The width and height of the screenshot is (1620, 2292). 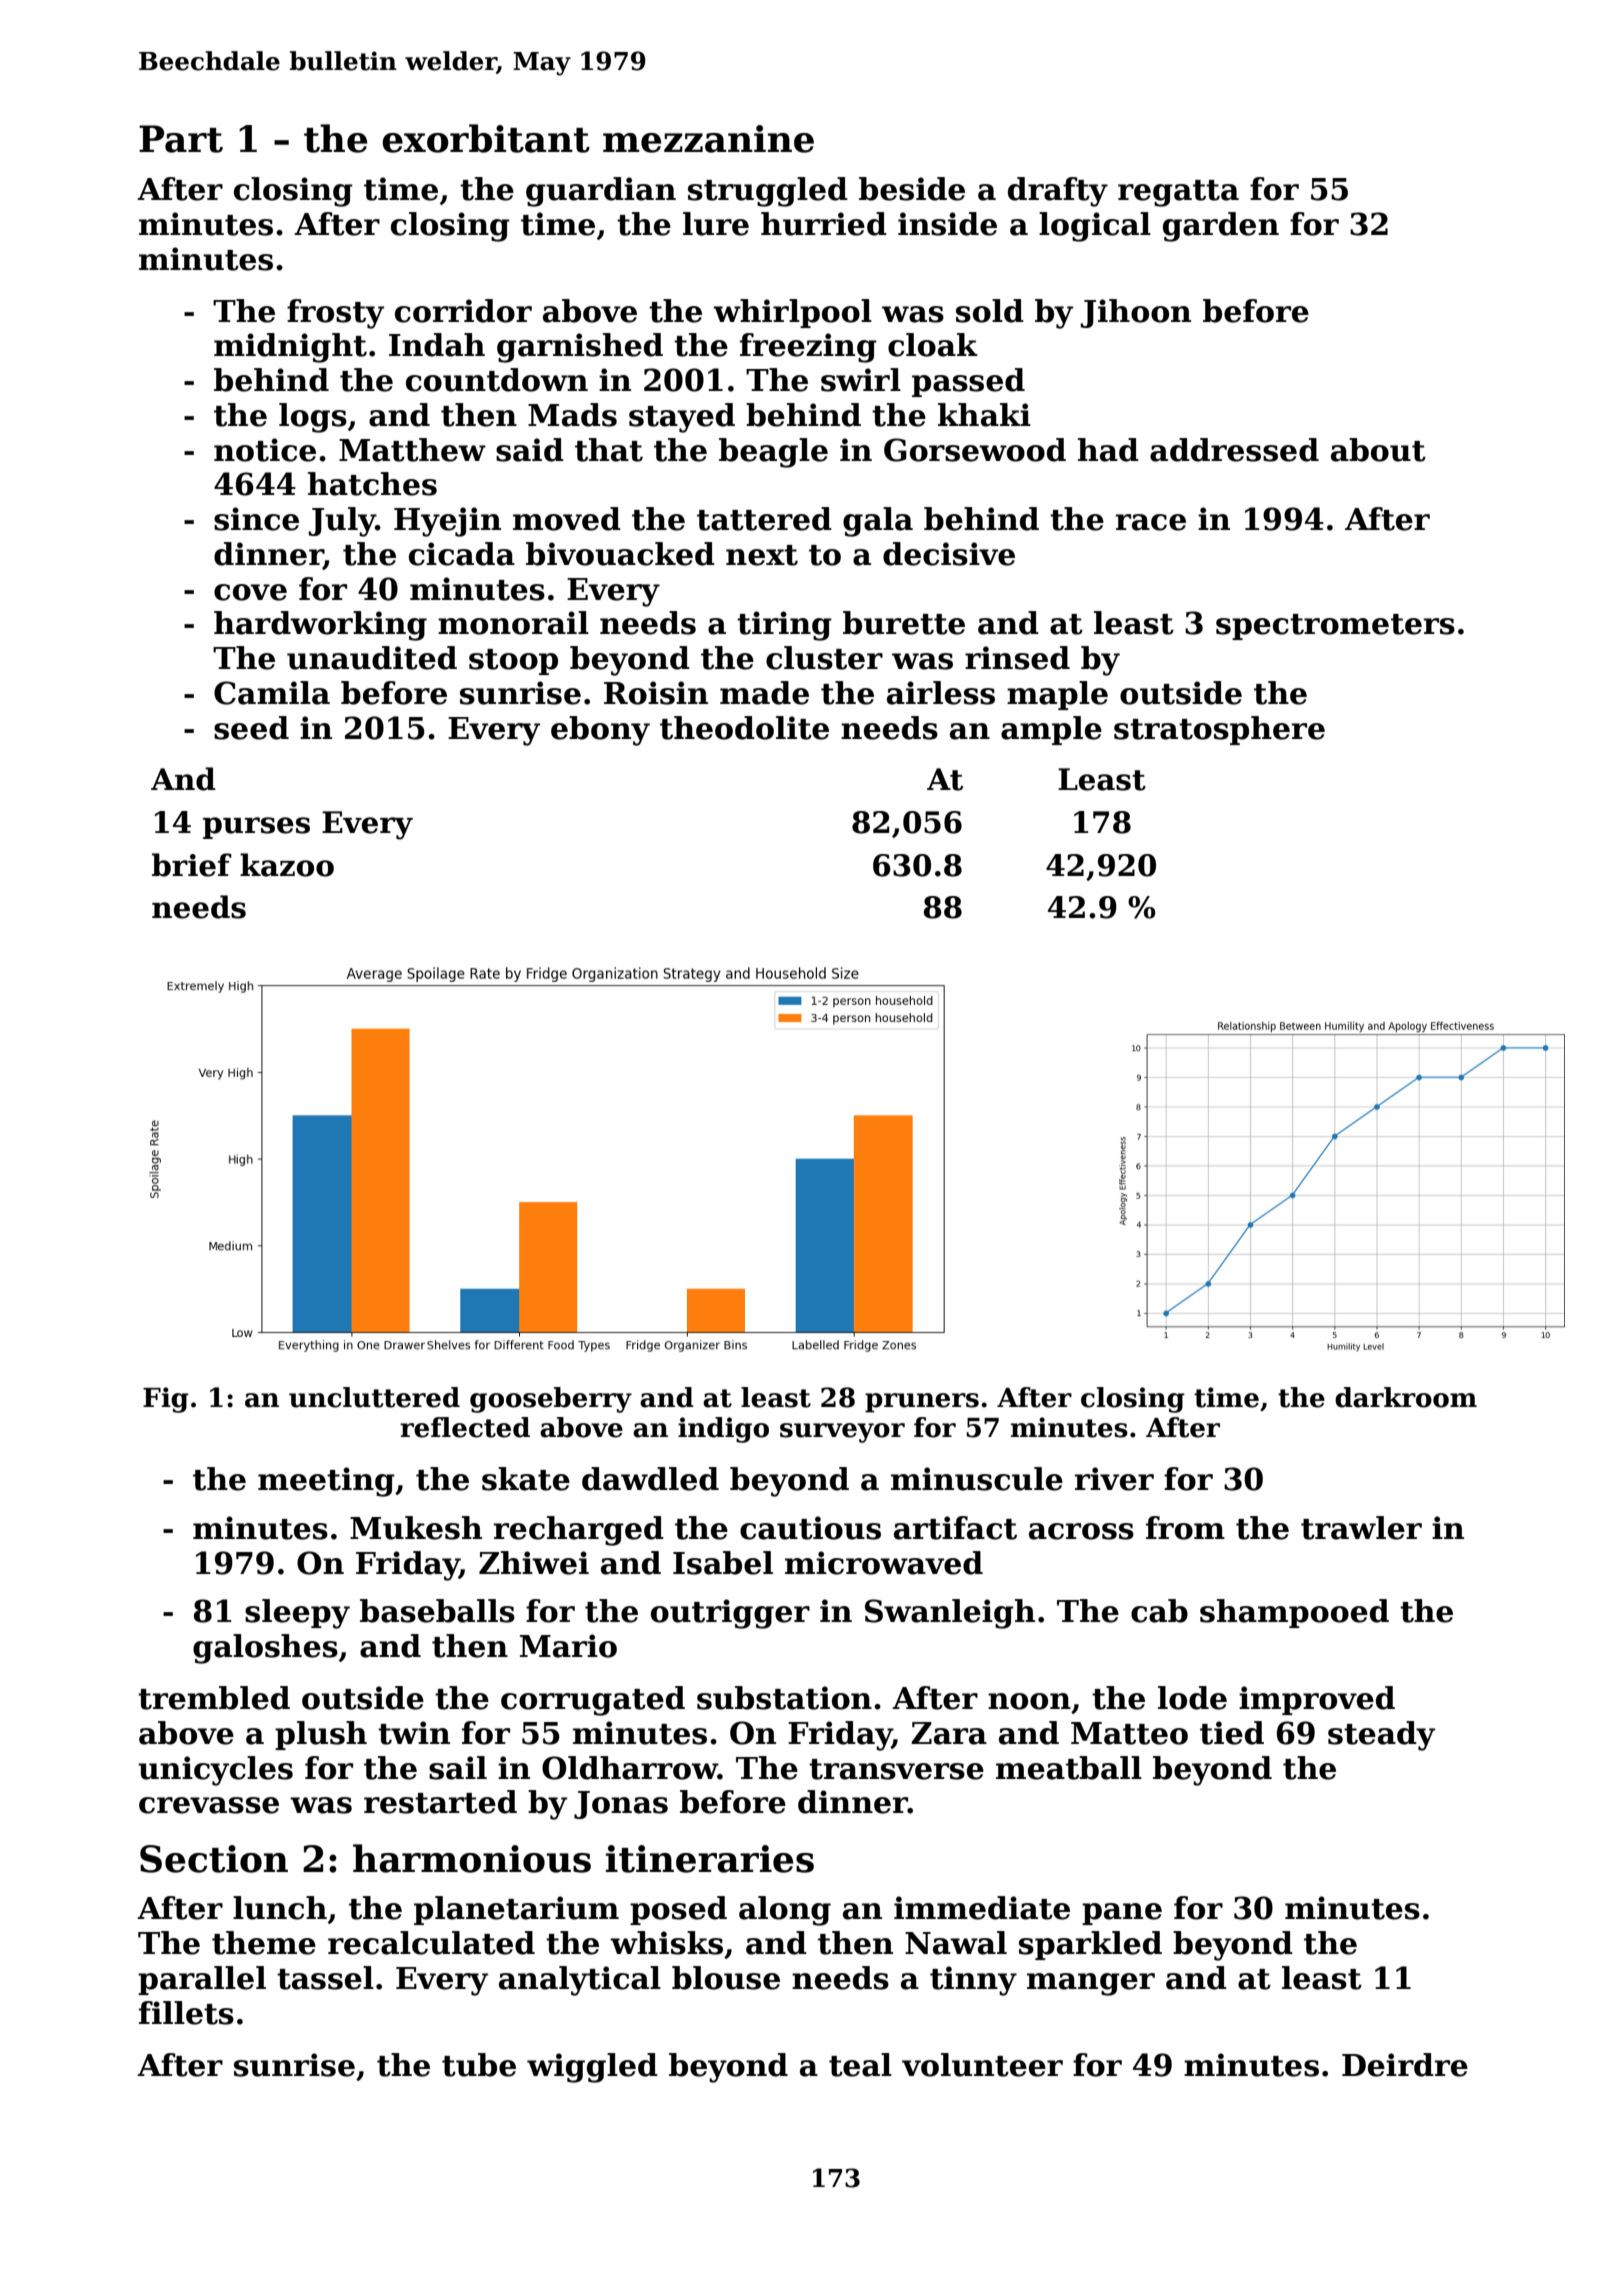 What do you see at coordinates (250, 592) in the screenshot?
I see `cove` at bounding box center [250, 592].
